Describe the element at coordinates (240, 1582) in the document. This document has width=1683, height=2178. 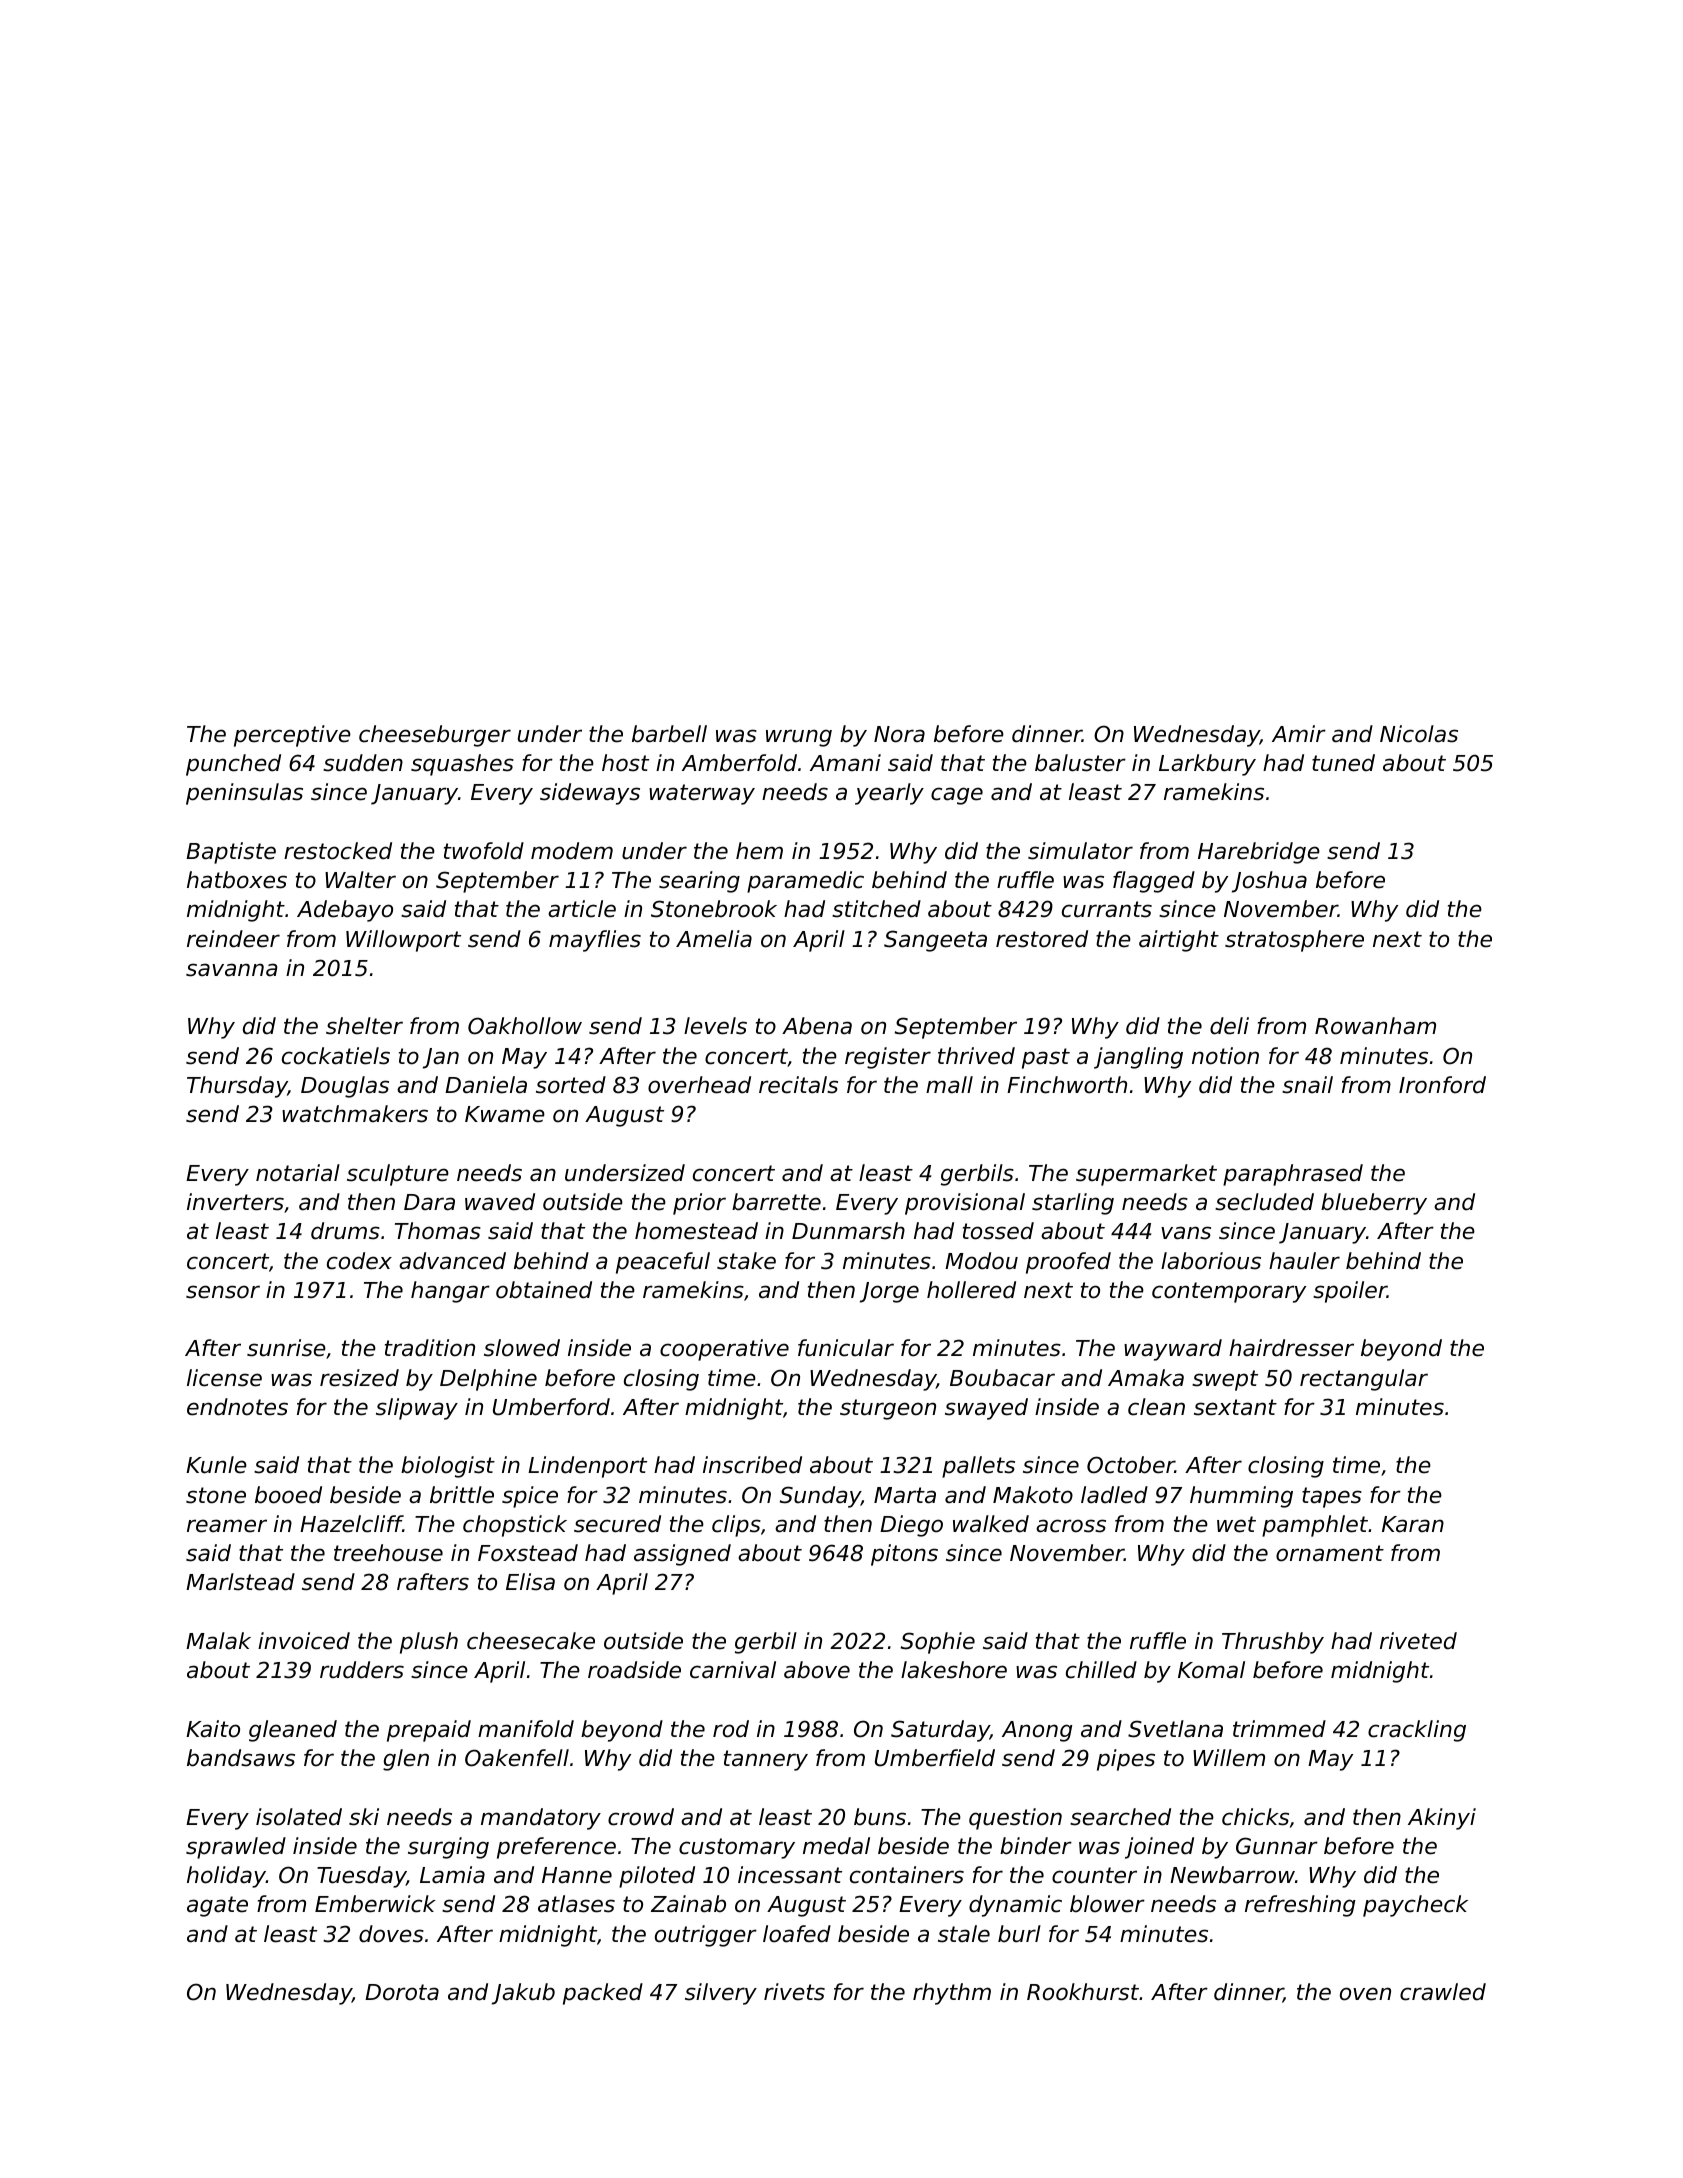
I see `Marlstead` at that location.
